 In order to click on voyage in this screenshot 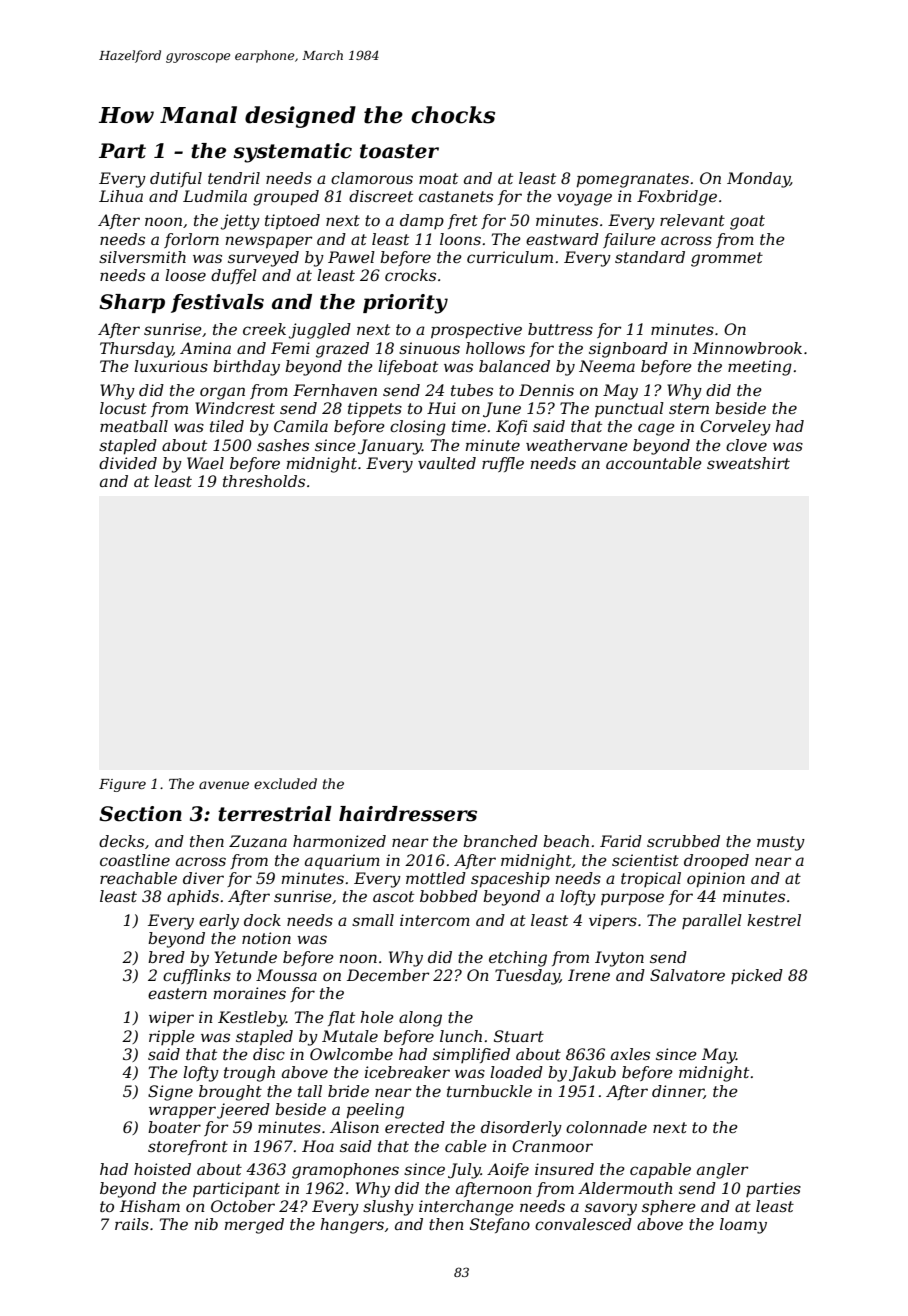, I will do `click(584, 199)`.
